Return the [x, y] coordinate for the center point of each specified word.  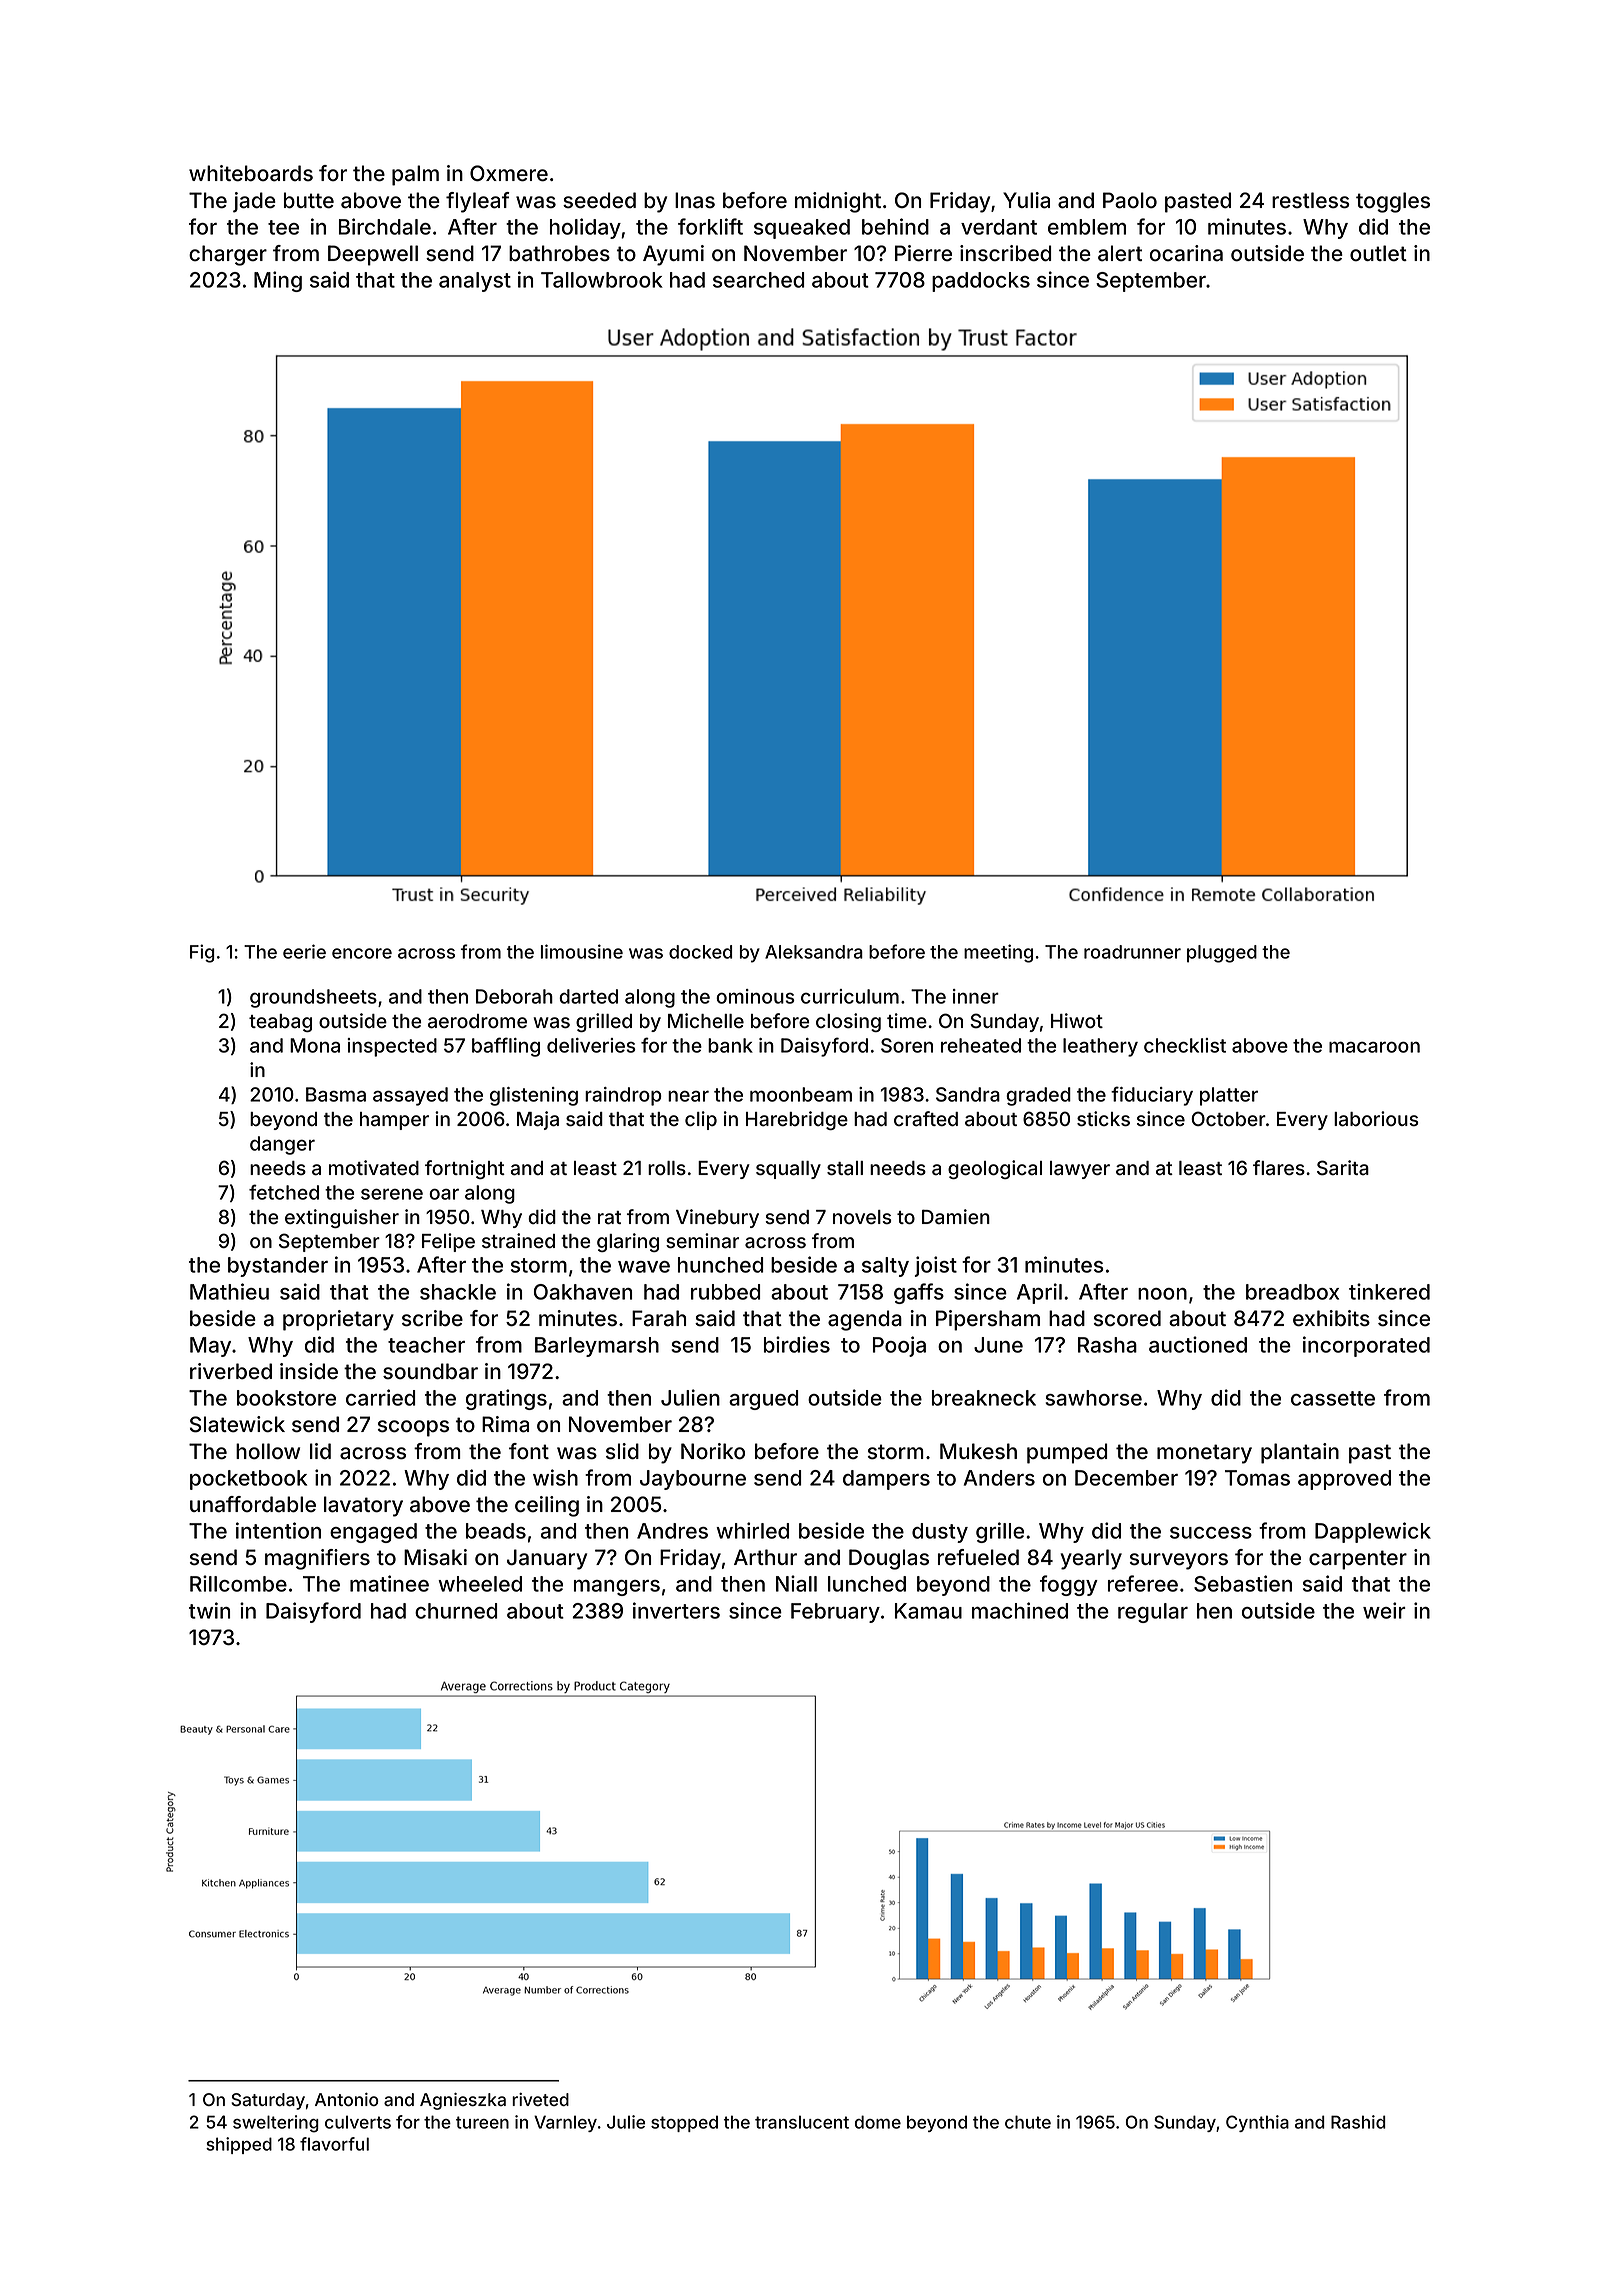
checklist [1185, 1045]
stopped [684, 2123]
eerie [304, 951]
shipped [239, 2145]
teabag [280, 1023]
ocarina [1186, 253]
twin [209, 1610]
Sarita [1343, 1168]
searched [758, 280]
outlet [1378, 253]
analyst [475, 282]
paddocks [981, 282]
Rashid [1358, 2122]
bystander [278, 1267]
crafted [926, 1119]
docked [700, 952]
